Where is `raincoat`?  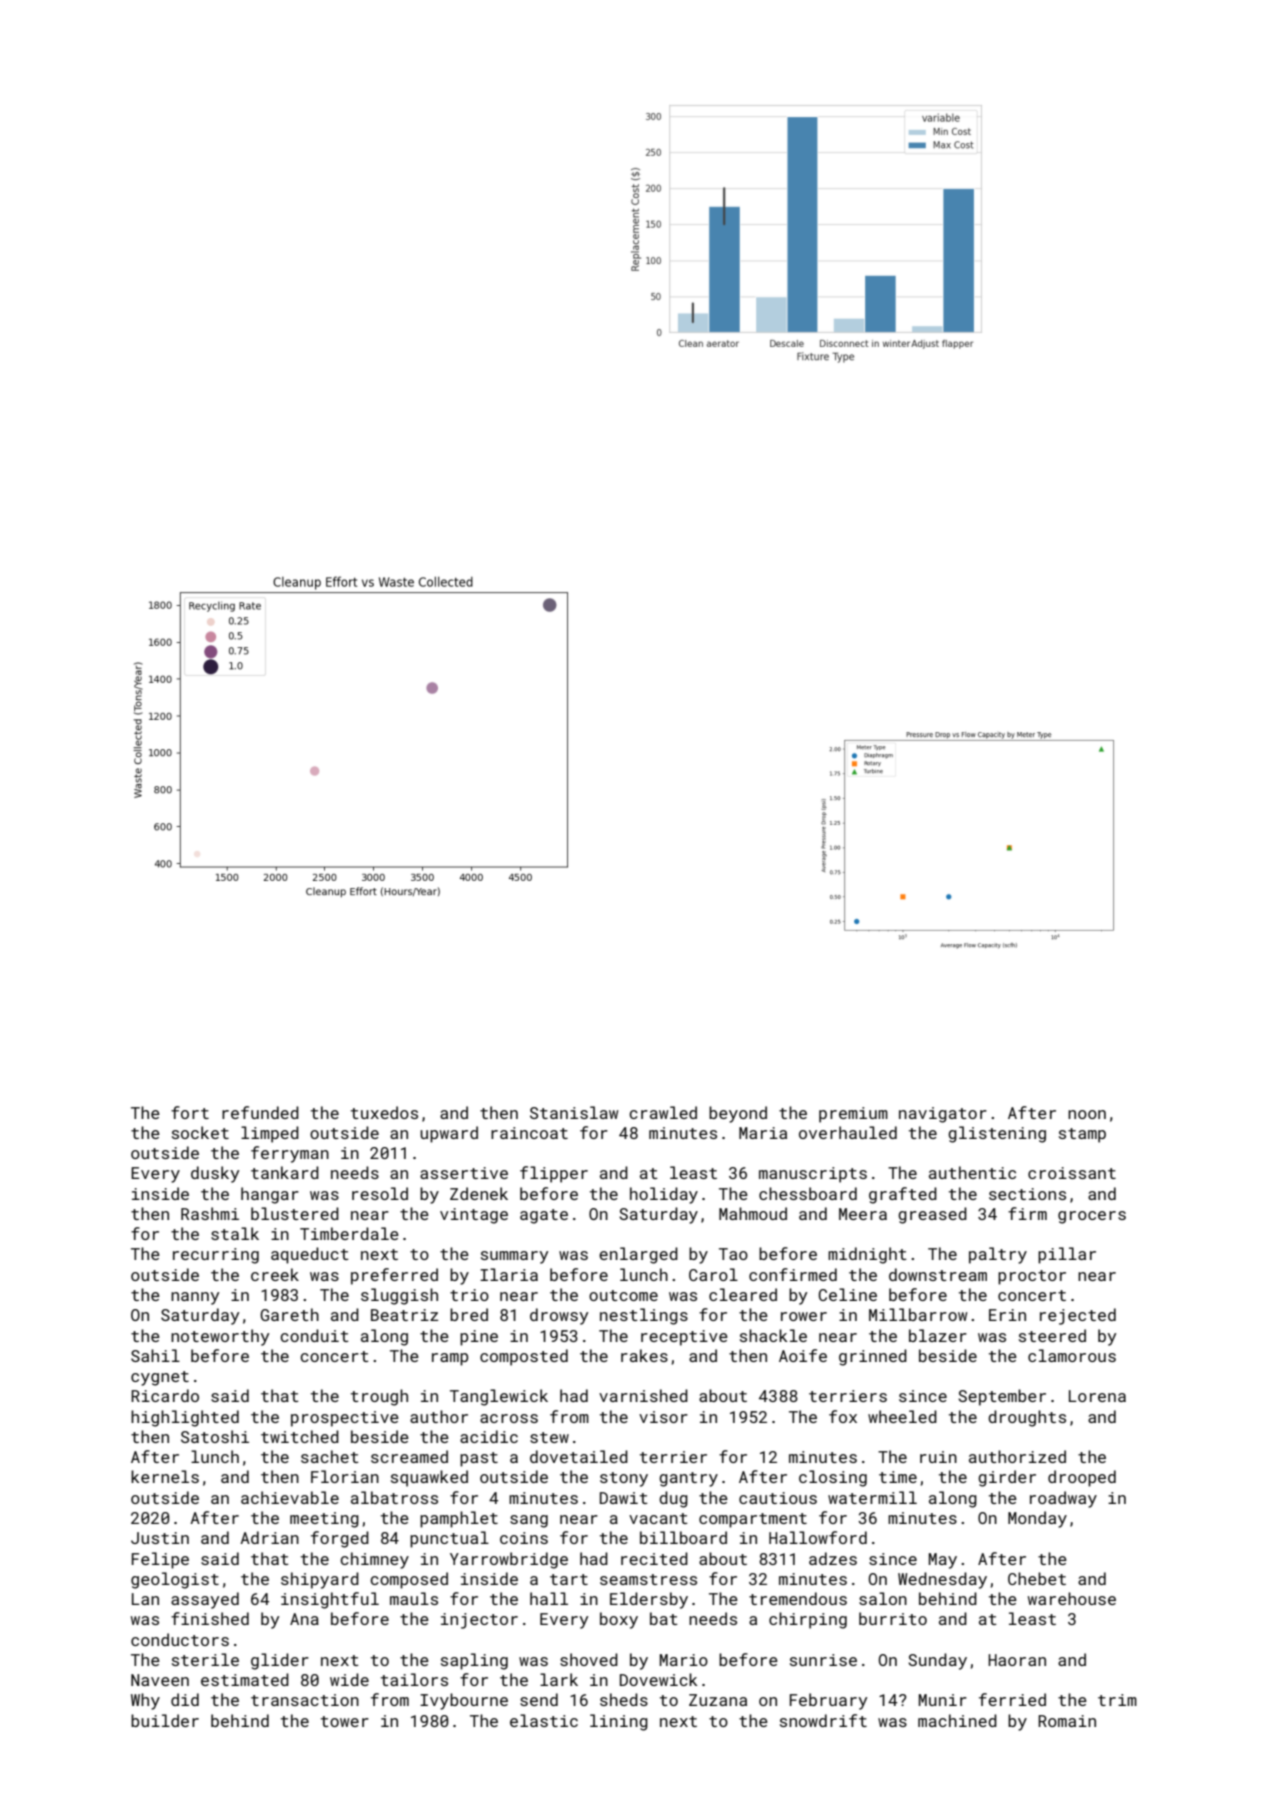
raincoat is located at coordinates (529, 1133).
